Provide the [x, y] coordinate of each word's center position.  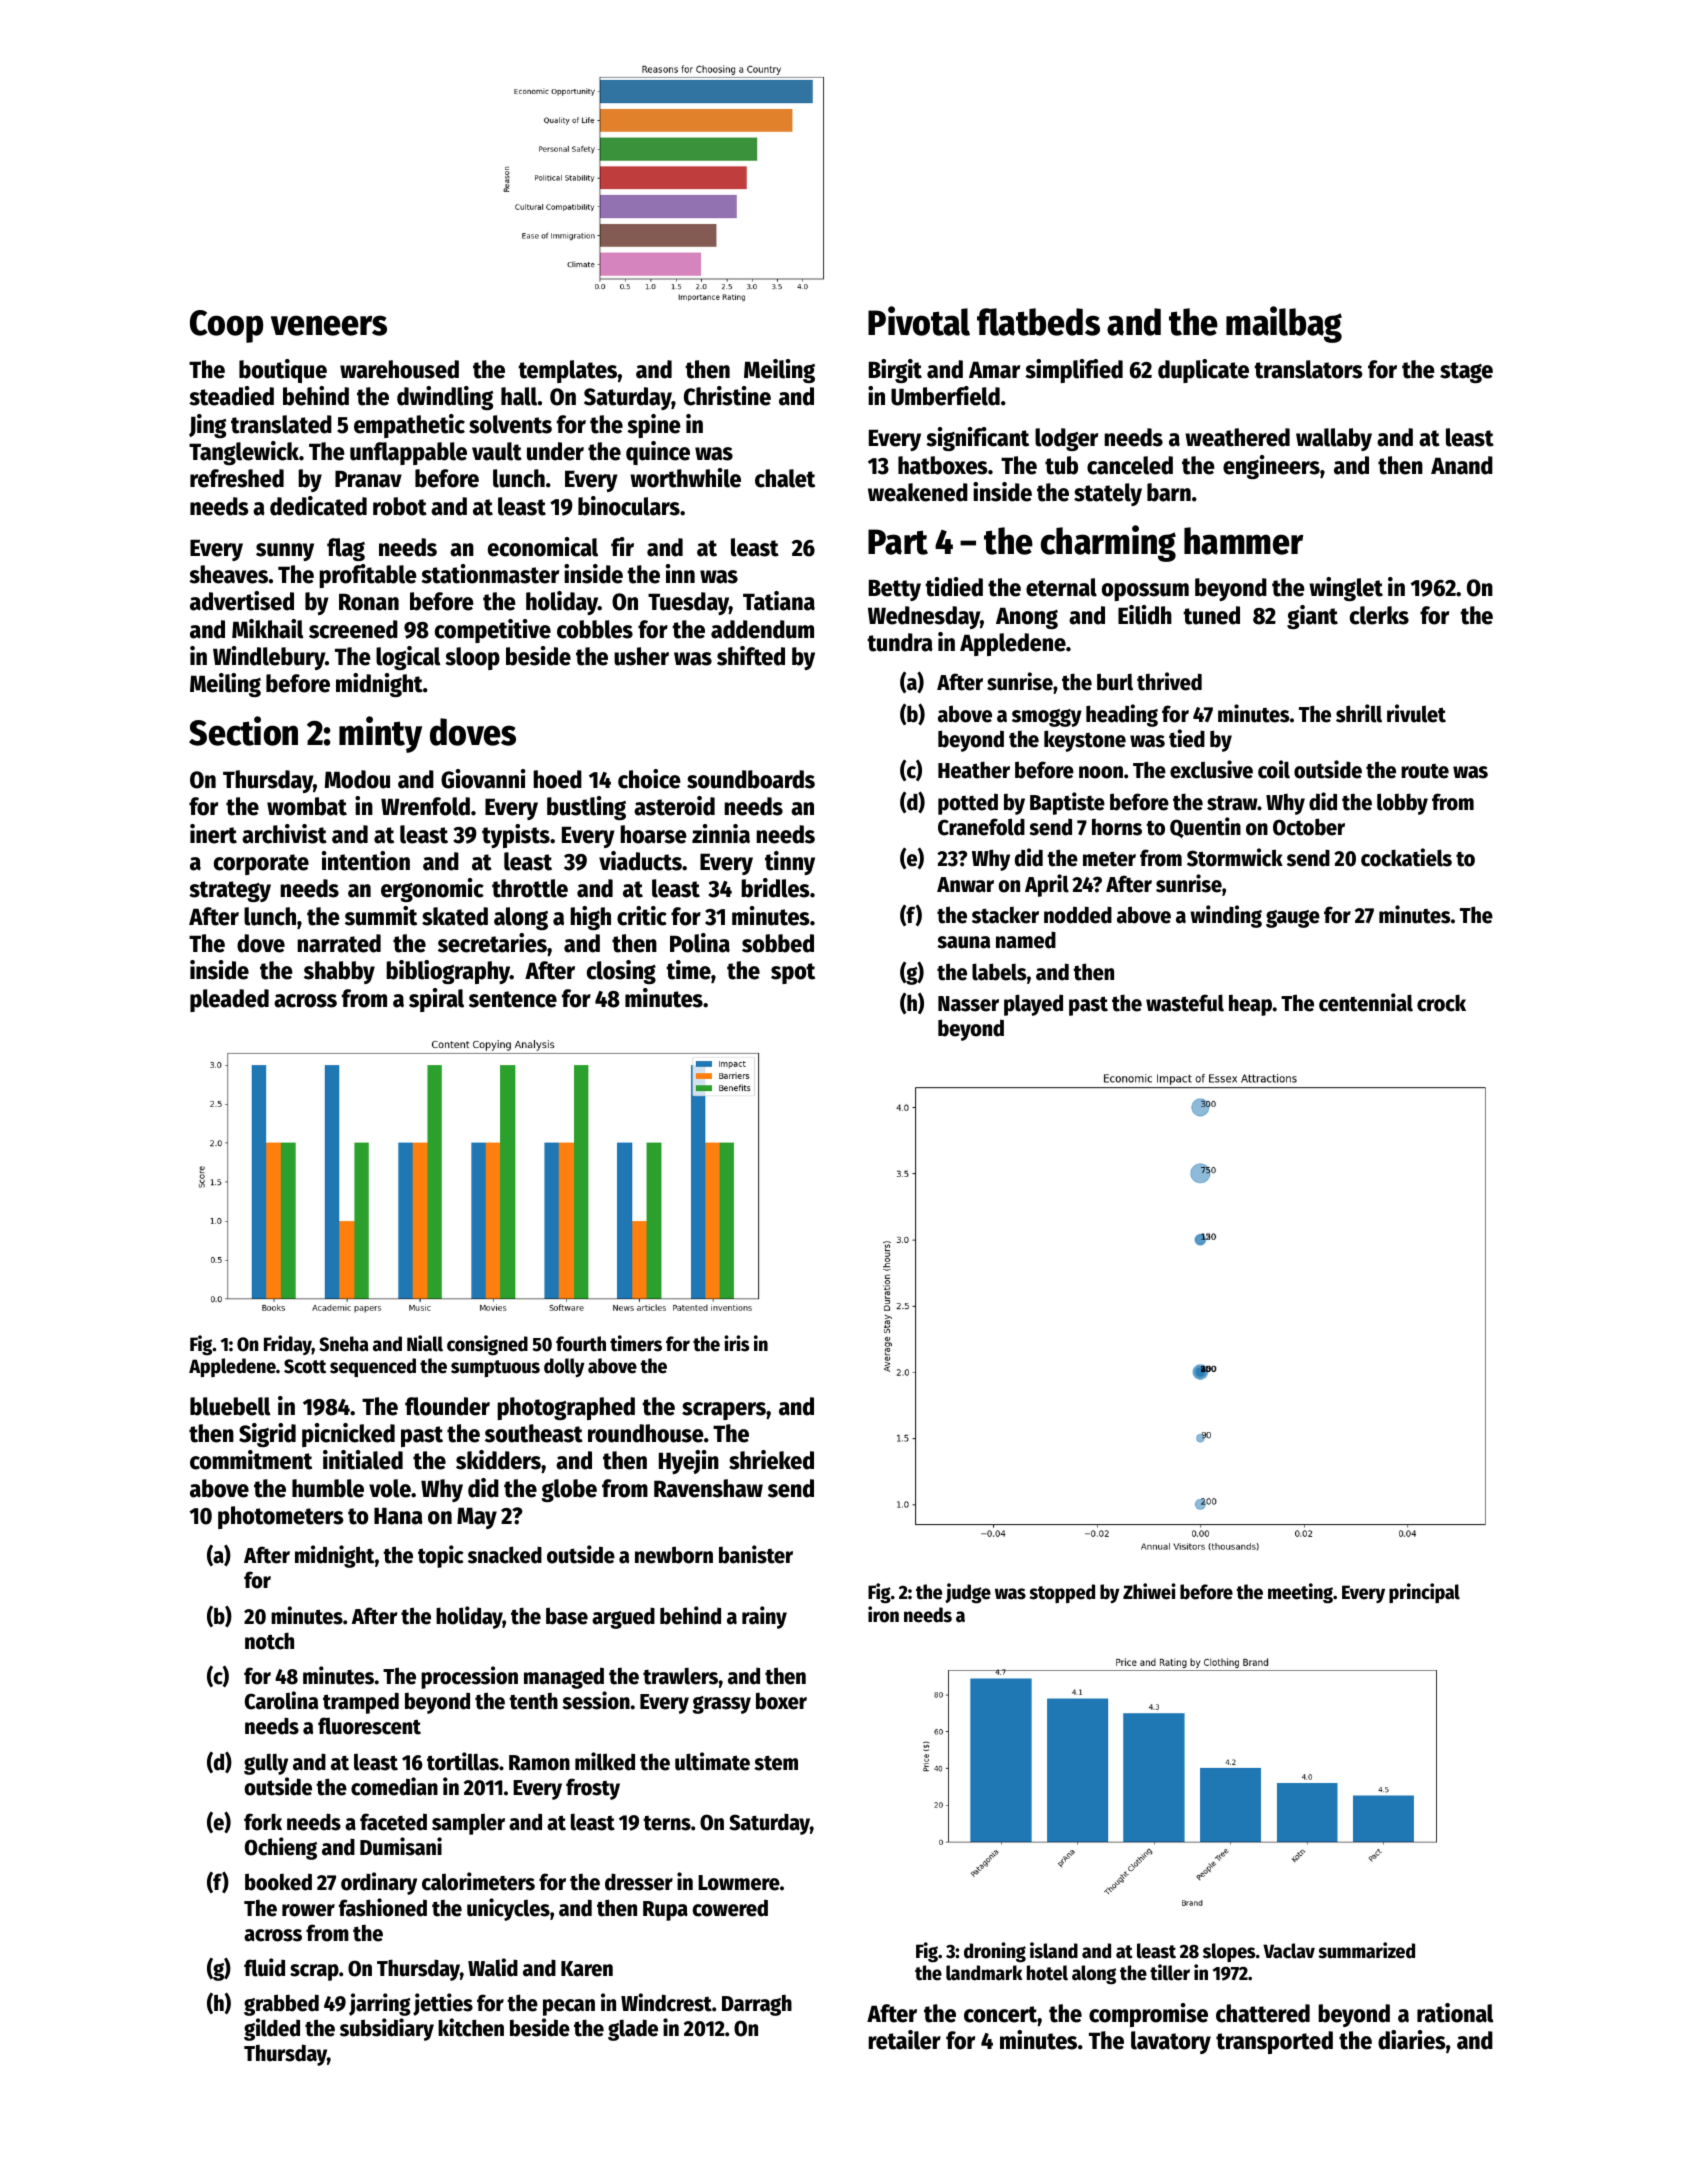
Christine [727, 396]
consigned [487, 1345]
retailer [904, 2040]
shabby [339, 972]
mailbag [1284, 324]
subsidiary [387, 2029]
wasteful [1185, 1003]
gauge [1293, 919]
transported [1274, 2042]
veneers [329, 325]
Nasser [968, 1004]
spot [793, 973]
